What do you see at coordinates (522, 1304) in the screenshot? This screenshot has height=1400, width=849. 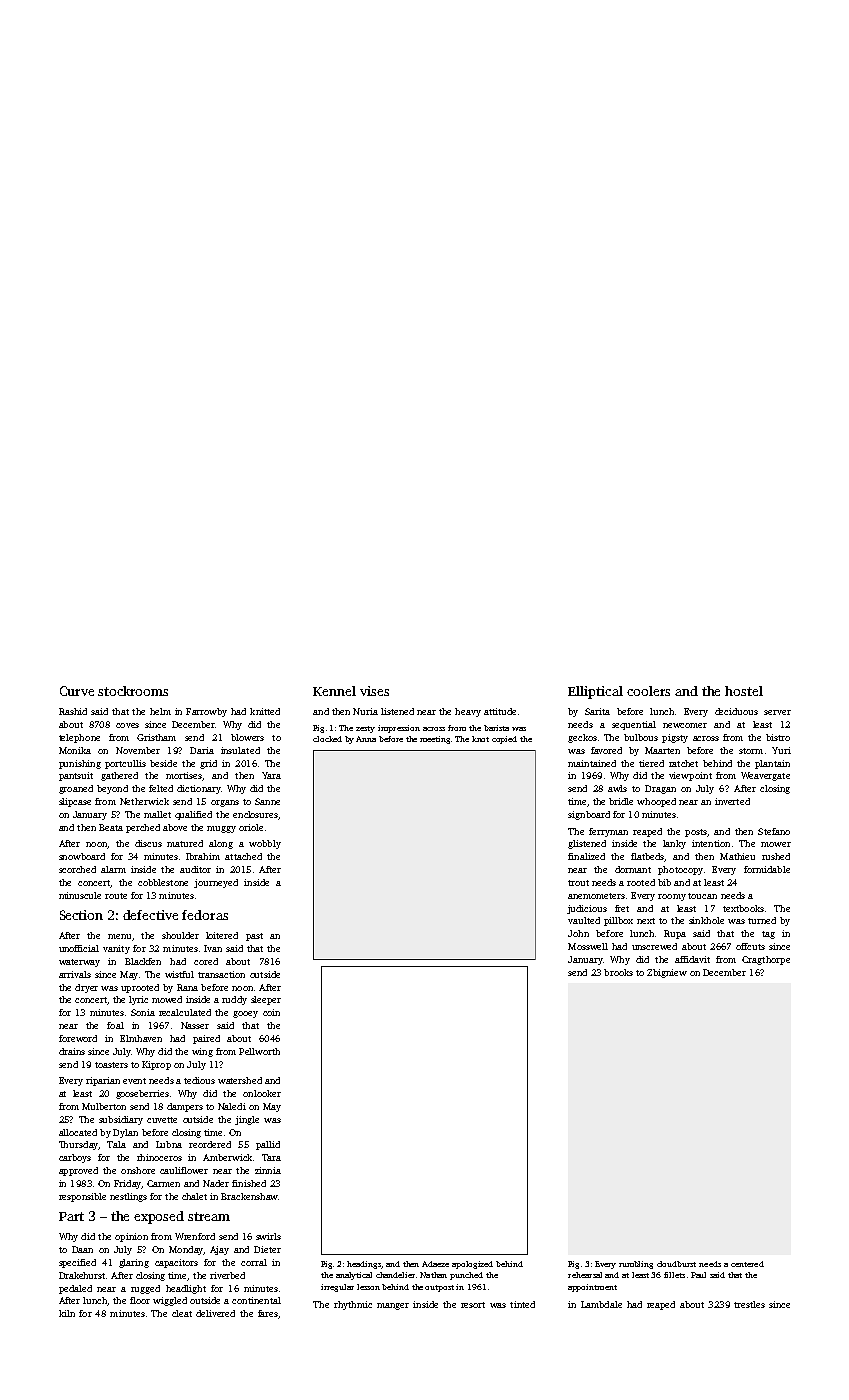 I see `tinted` at bounding box center [522, 1304].
